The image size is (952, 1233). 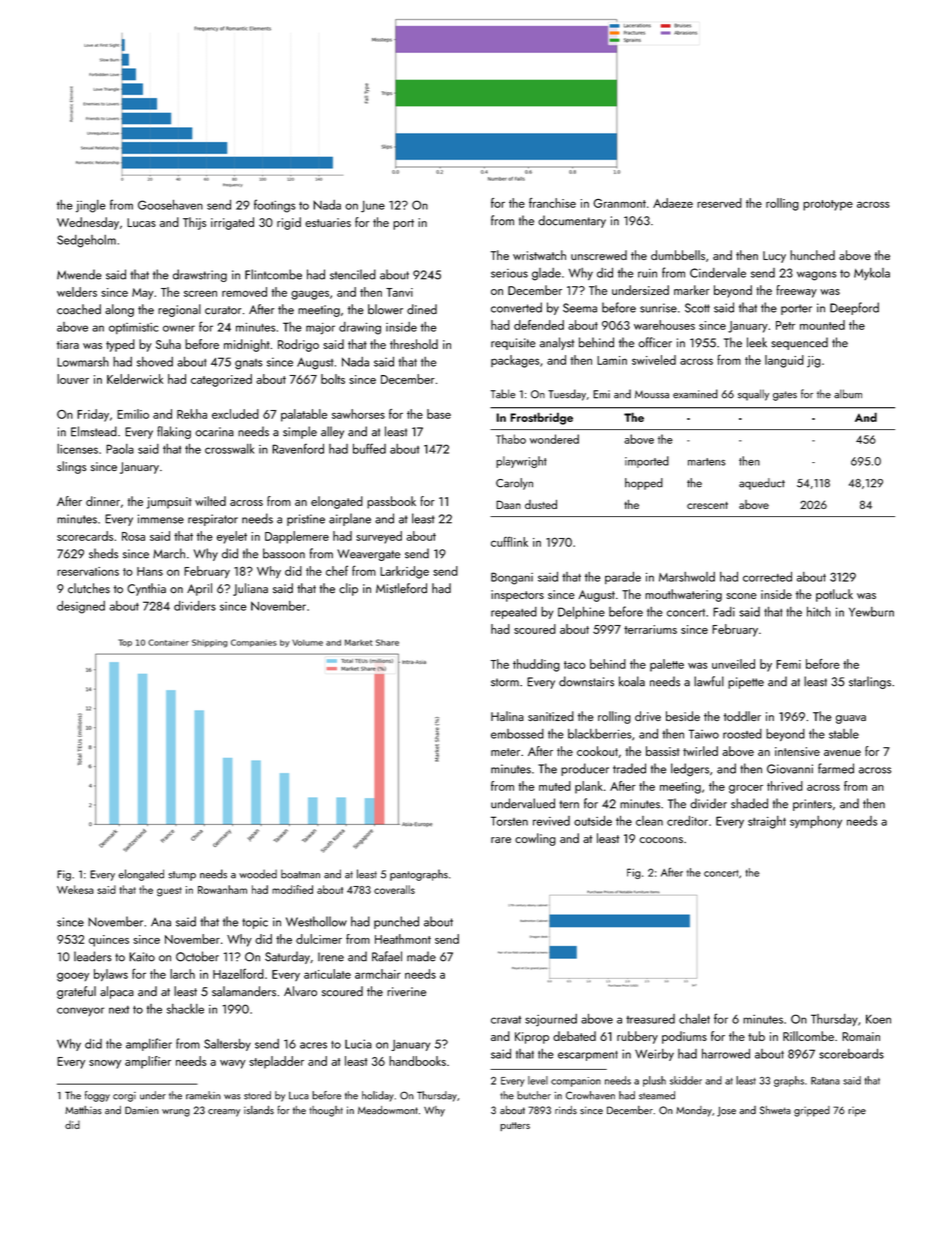 I want to click on articulate, so click(x=327, y=974).
